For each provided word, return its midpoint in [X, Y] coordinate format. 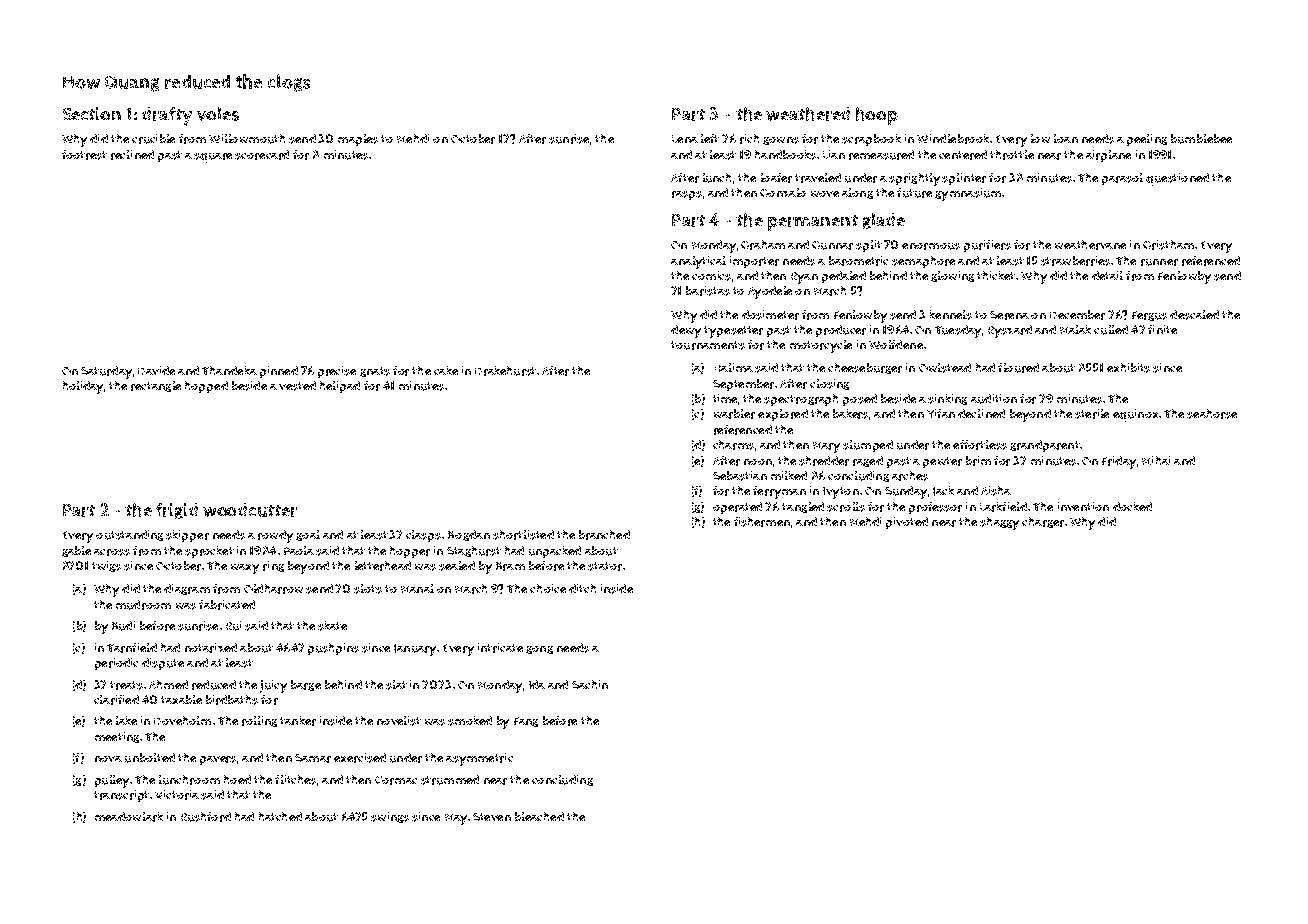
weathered [808, 114]
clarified [116, 700]
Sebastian [740, 476]
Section [92, 113]
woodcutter [250, 510]
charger [1043, 522]
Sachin [590, 684]
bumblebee [1201, 139]
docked [1132, 506]
